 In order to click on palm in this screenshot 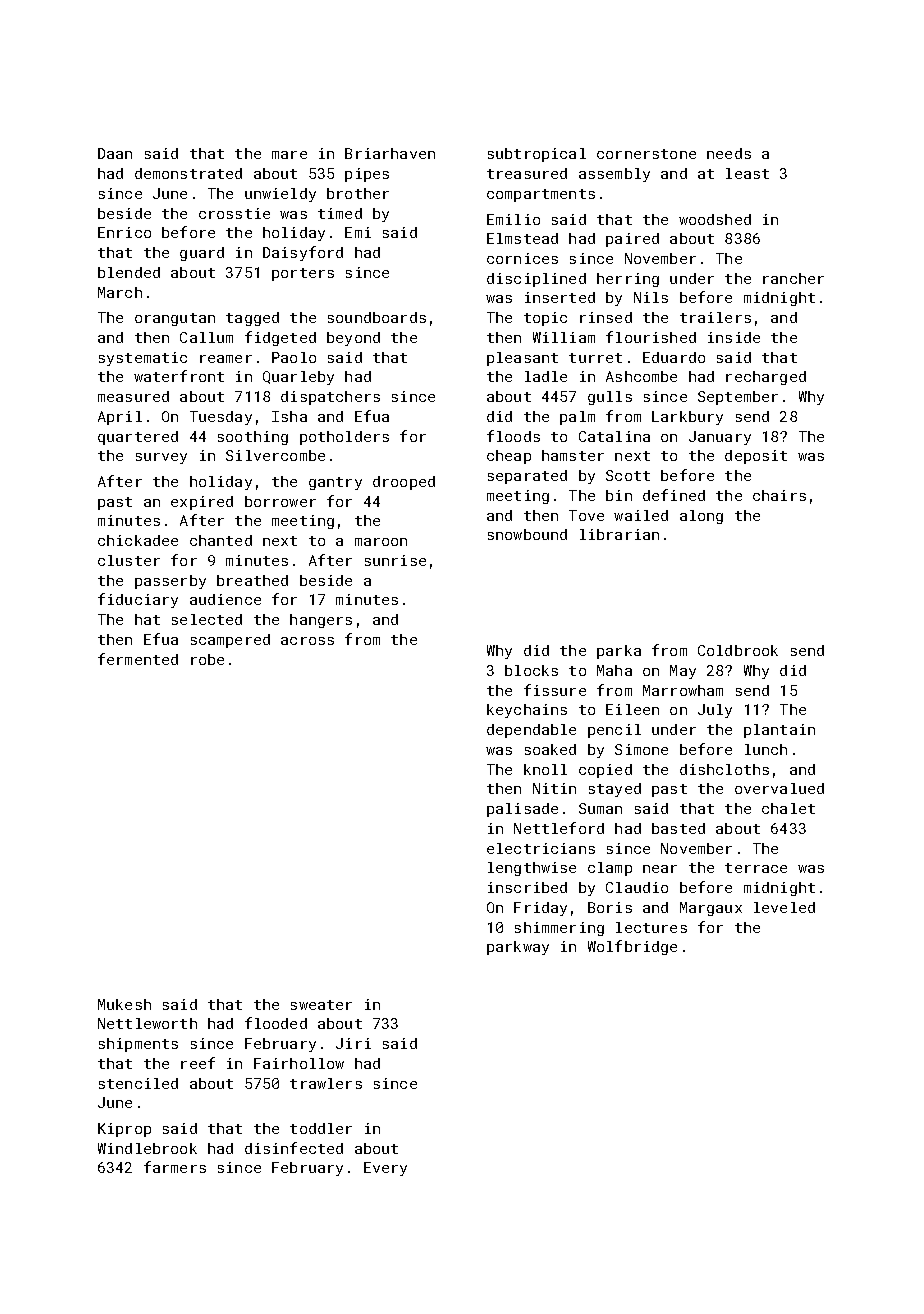, I will do `click(577, 418)`.
